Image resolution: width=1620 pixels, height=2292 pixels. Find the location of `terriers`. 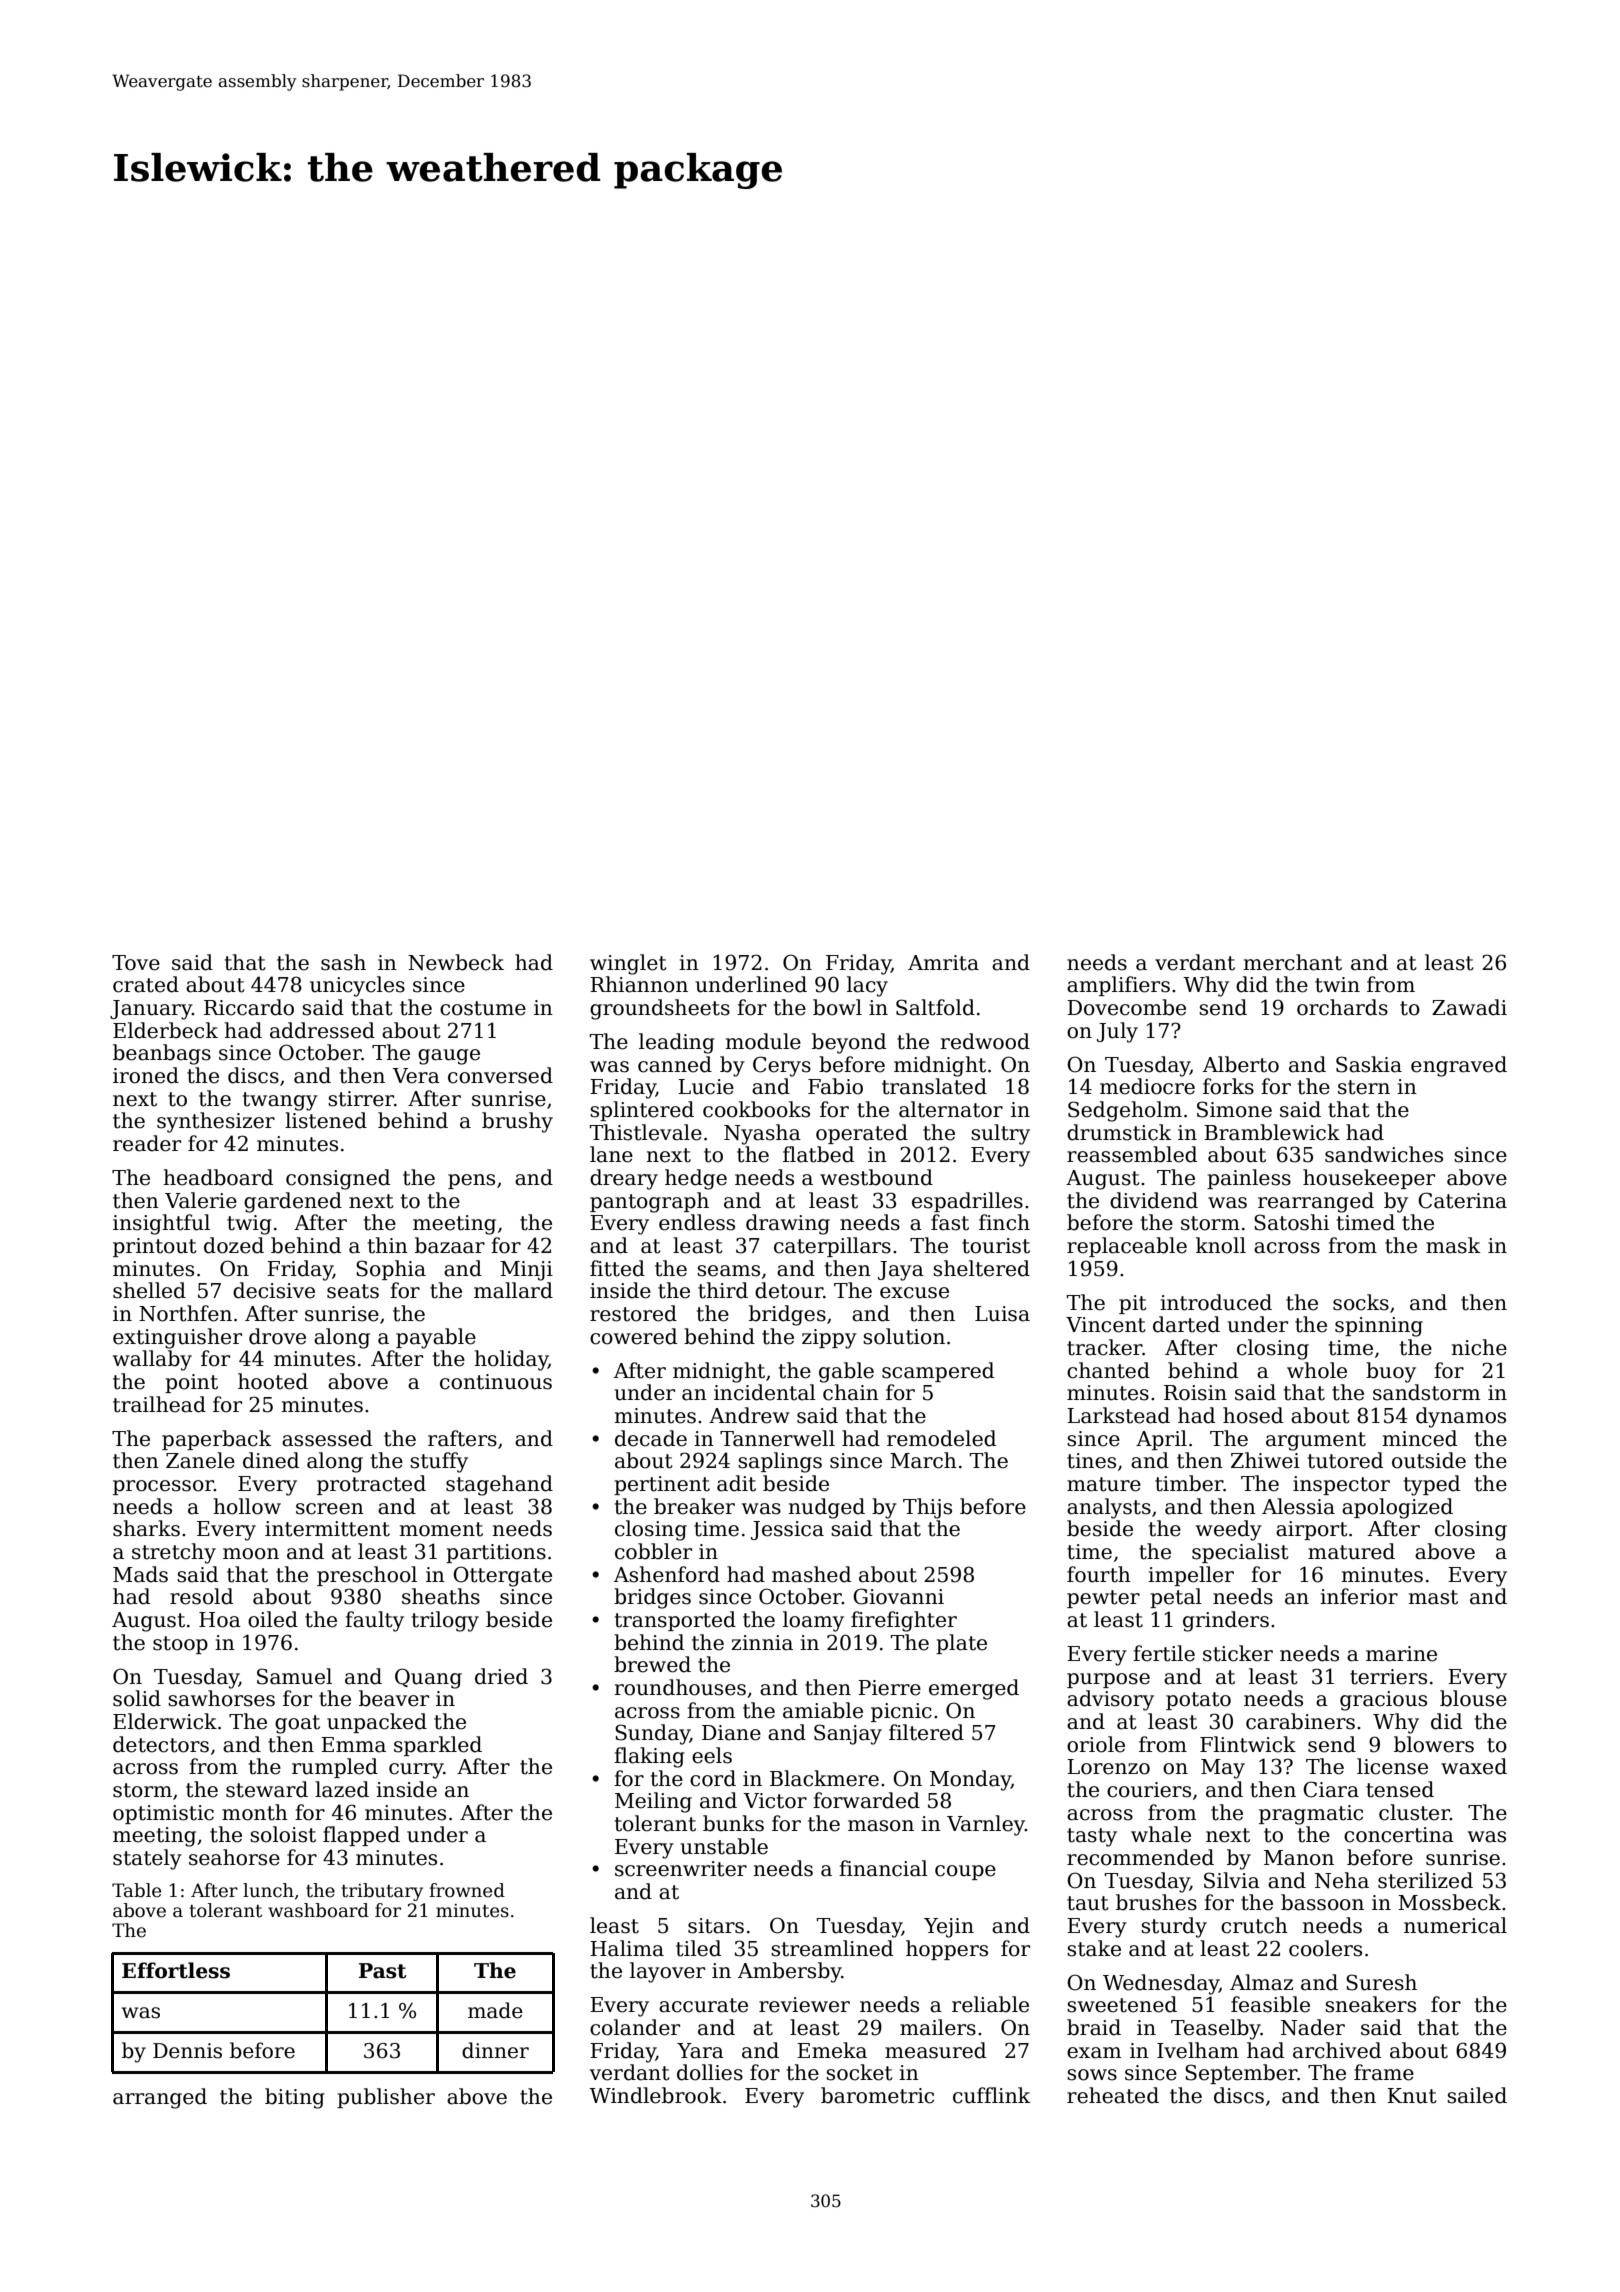

terriers is located at coordinates (1388, 1677).
